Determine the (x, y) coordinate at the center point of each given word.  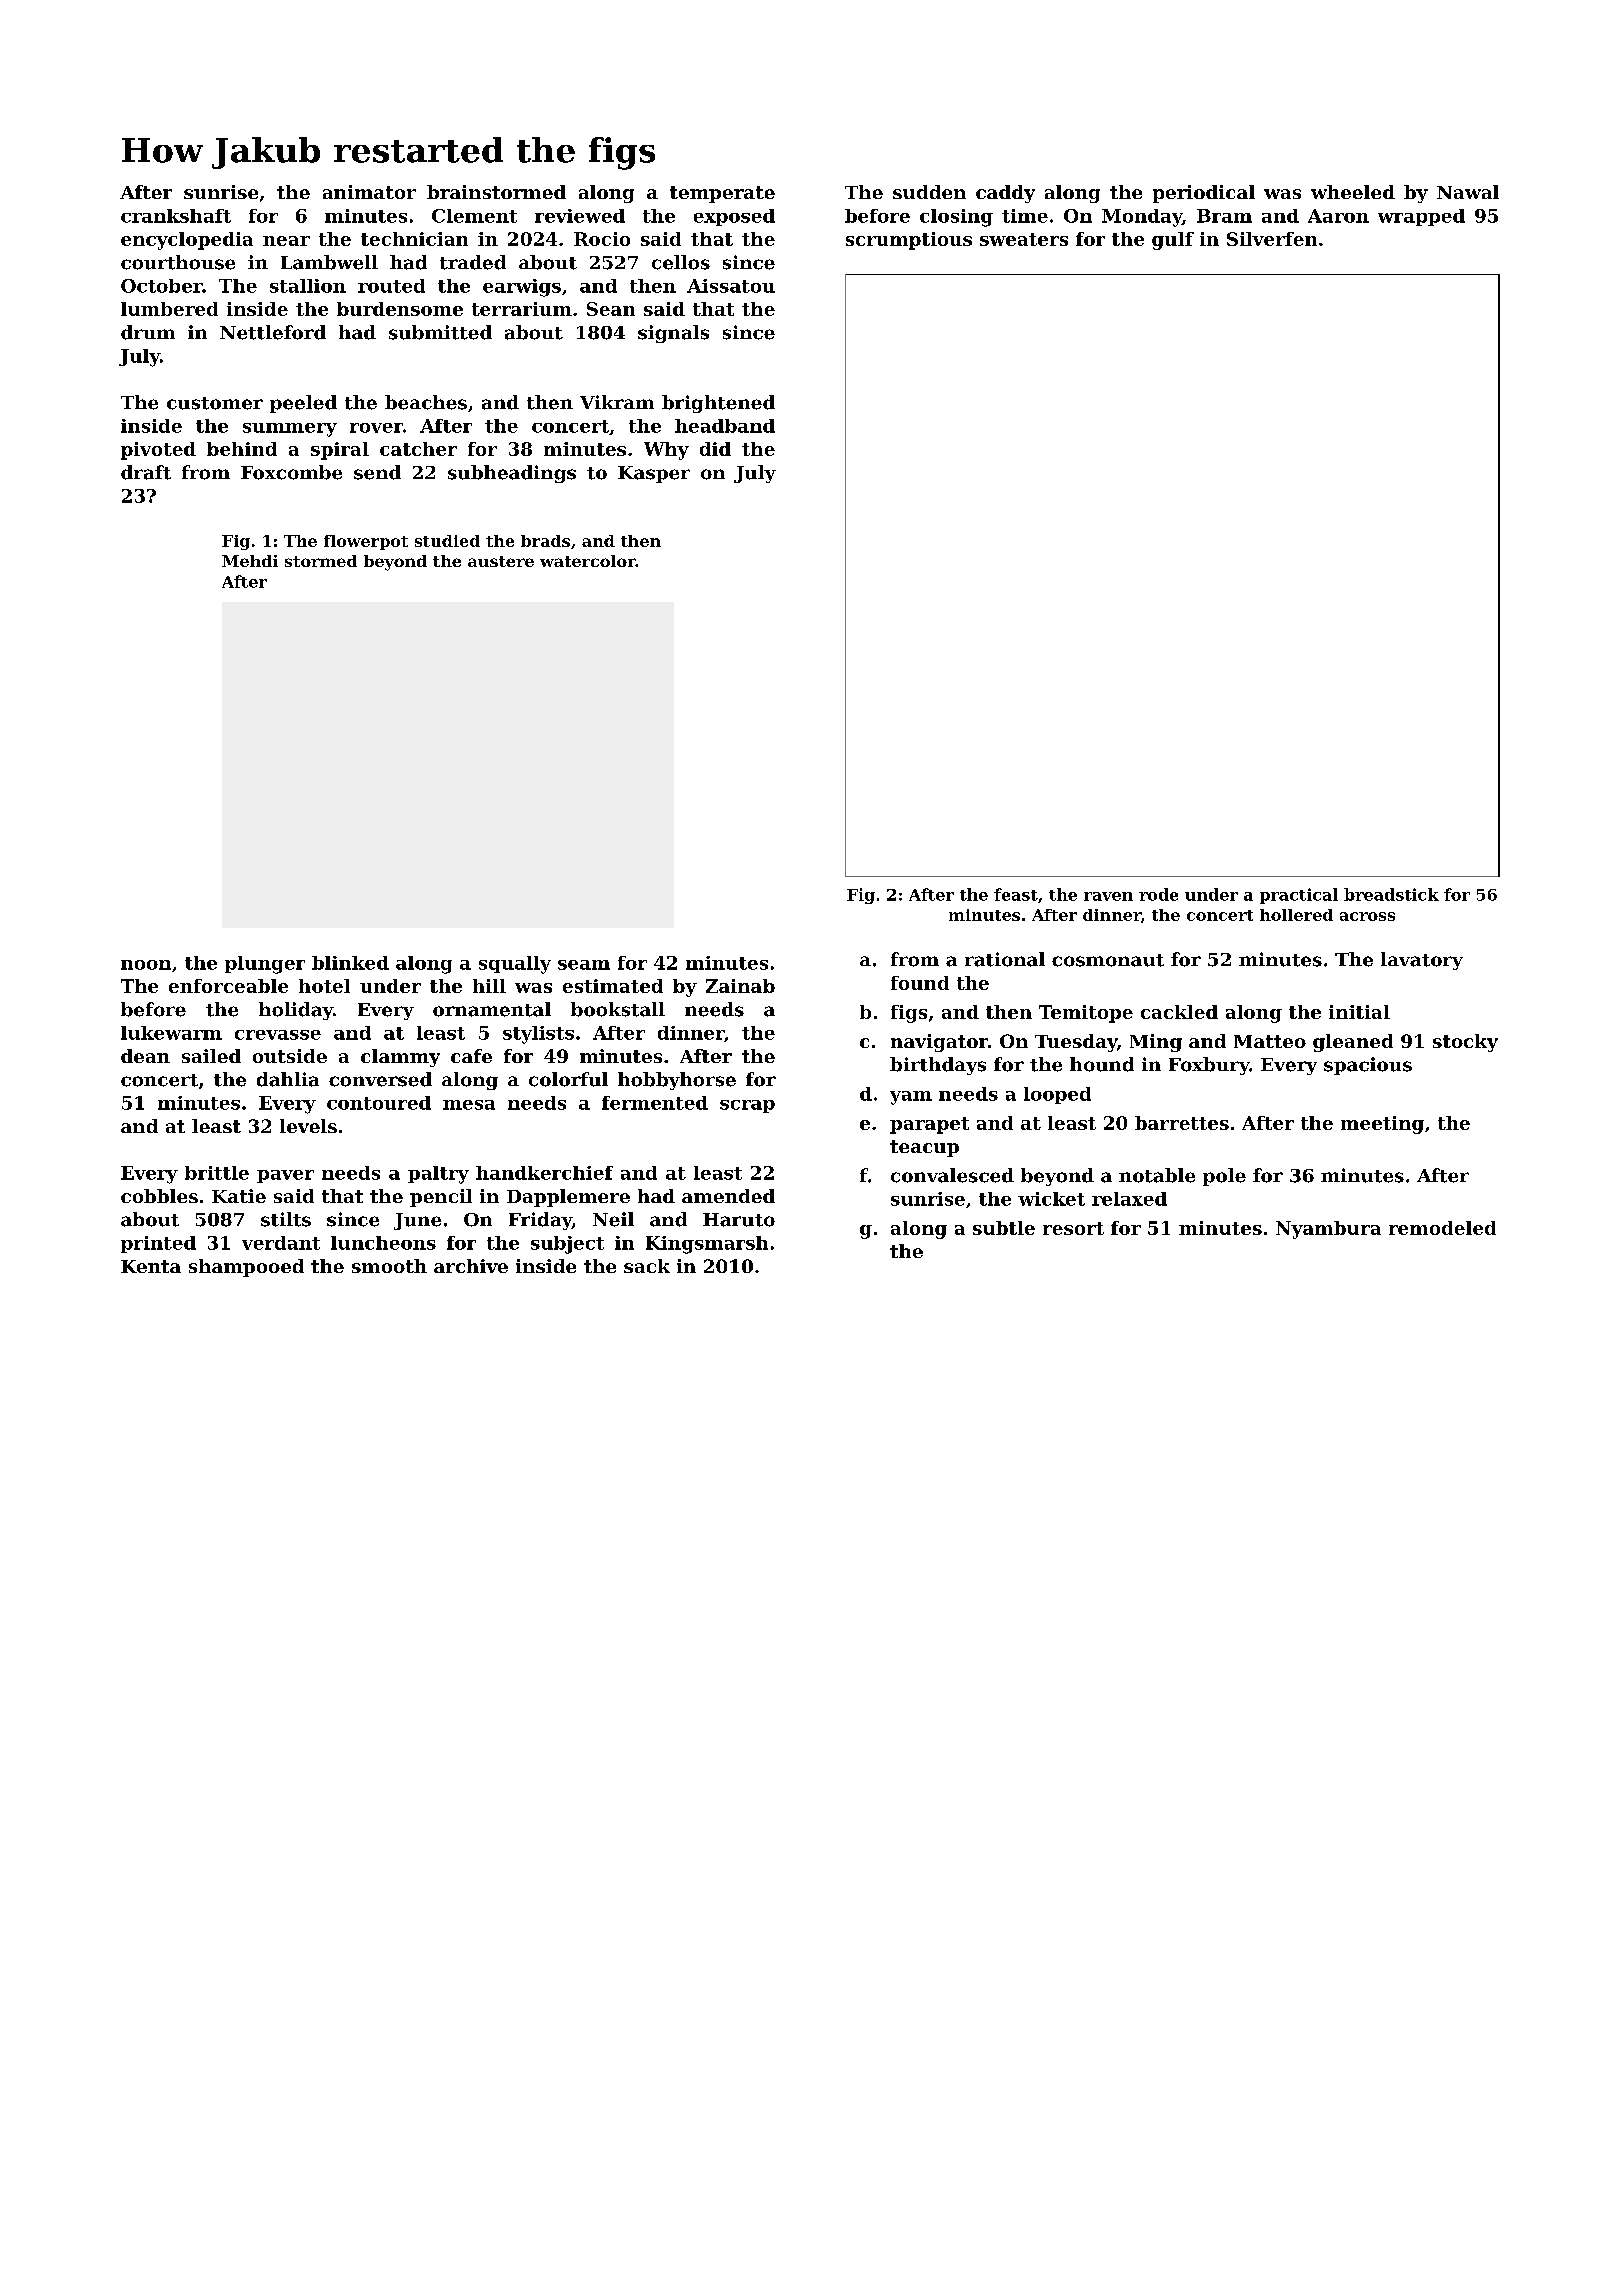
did (715, 449)
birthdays (938, 1066)
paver (285, 1176)
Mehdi (250, 561)
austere (501, 561)
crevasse (278, 1035)
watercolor (588, 561)
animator (369, 192)
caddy (1005, 194)
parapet (929, 1125)
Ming (1156, 1043)
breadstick (1391, 894)
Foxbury (1209, 1066)
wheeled (1353, 192)
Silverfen (1272, 239)
